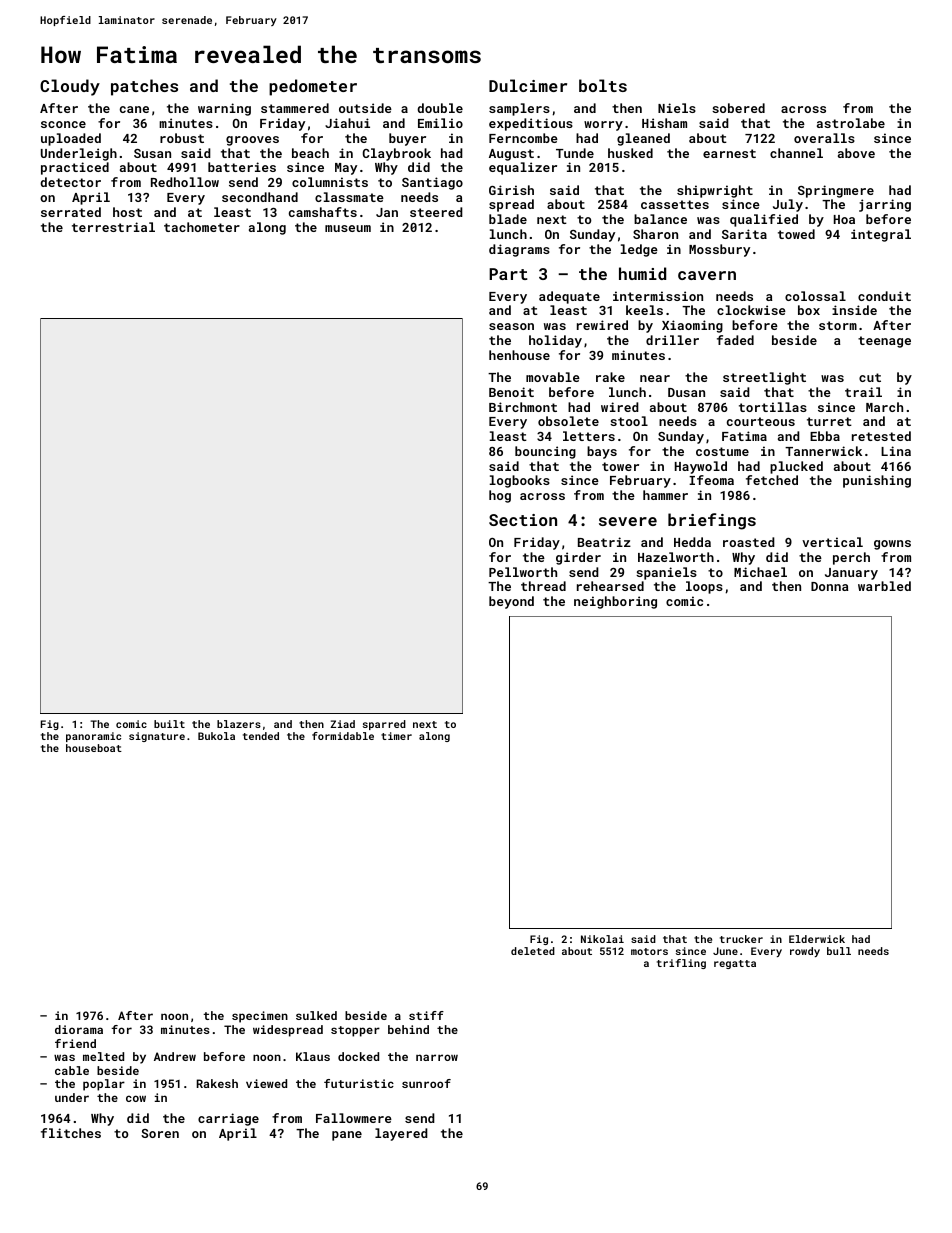  What do you see at coordinates (884, 586) in the screenshot?
I see `warbled` at bounding box center [884, 586].
